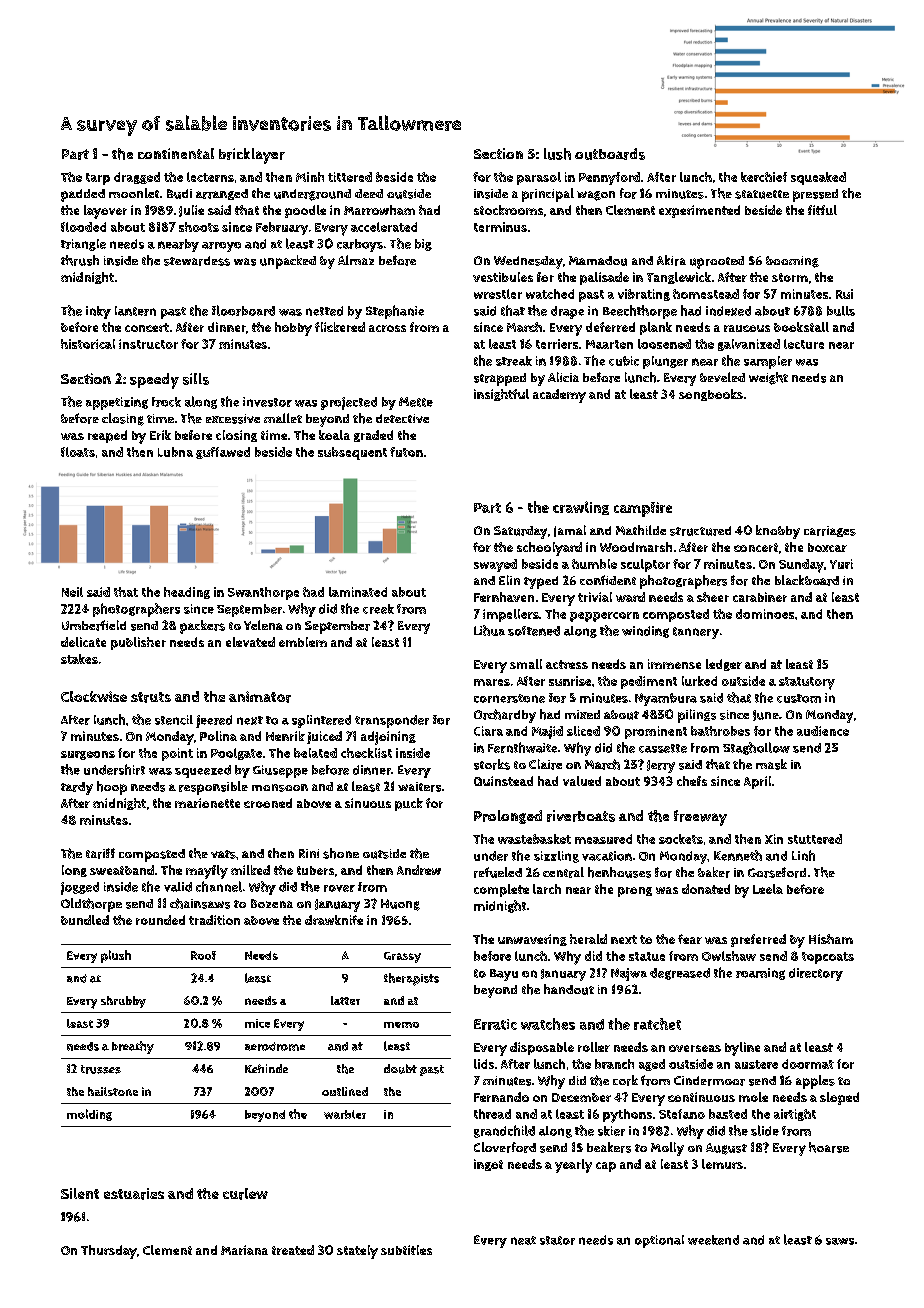  What do you see at coordinates (218, 736) in the image?
I see `Polina` at bounding box center [218, 736].
